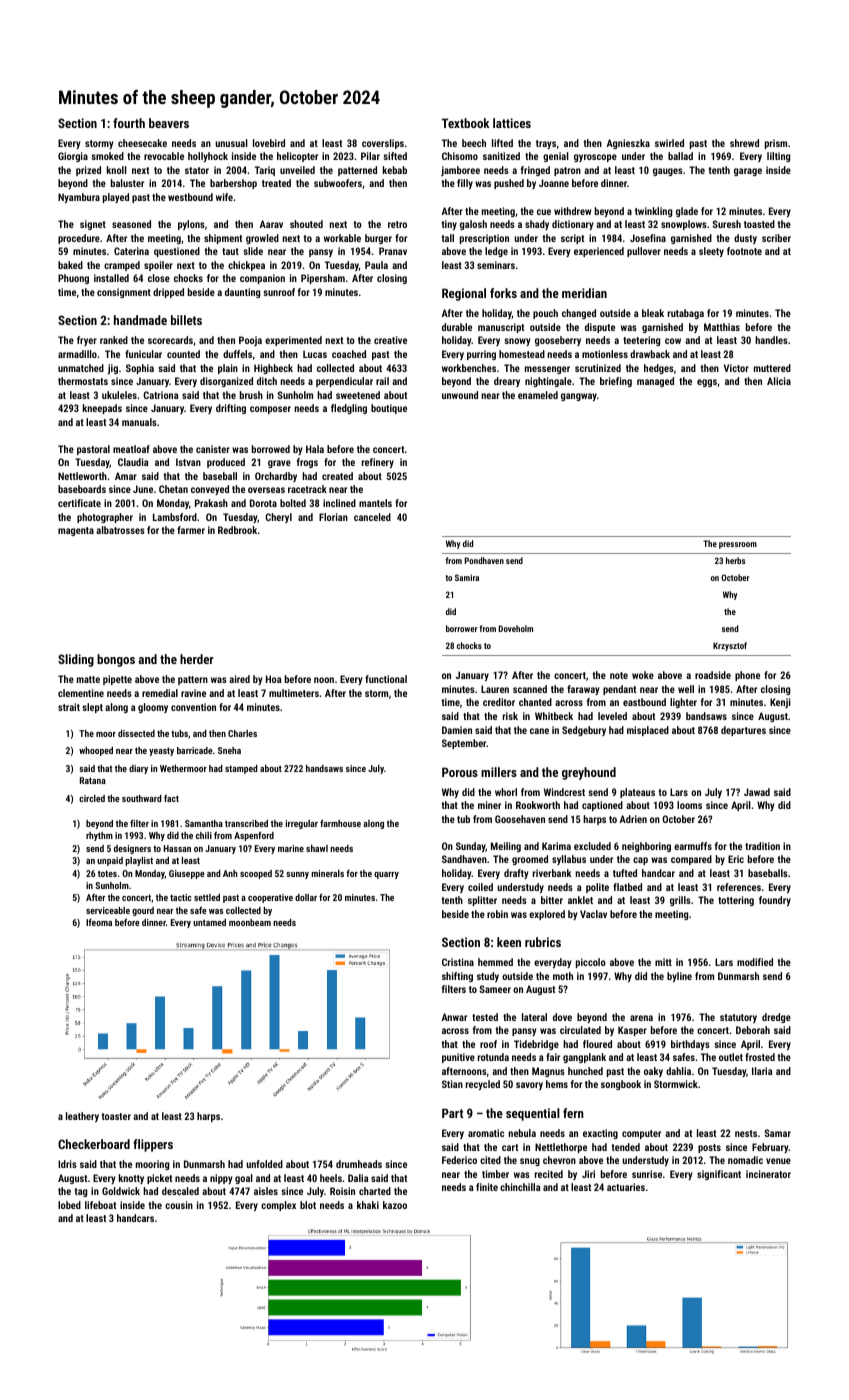  What do you see at coordinates (738, 545) in the screenshot?
I see `pressroom` at bounding box center [738, 545].
